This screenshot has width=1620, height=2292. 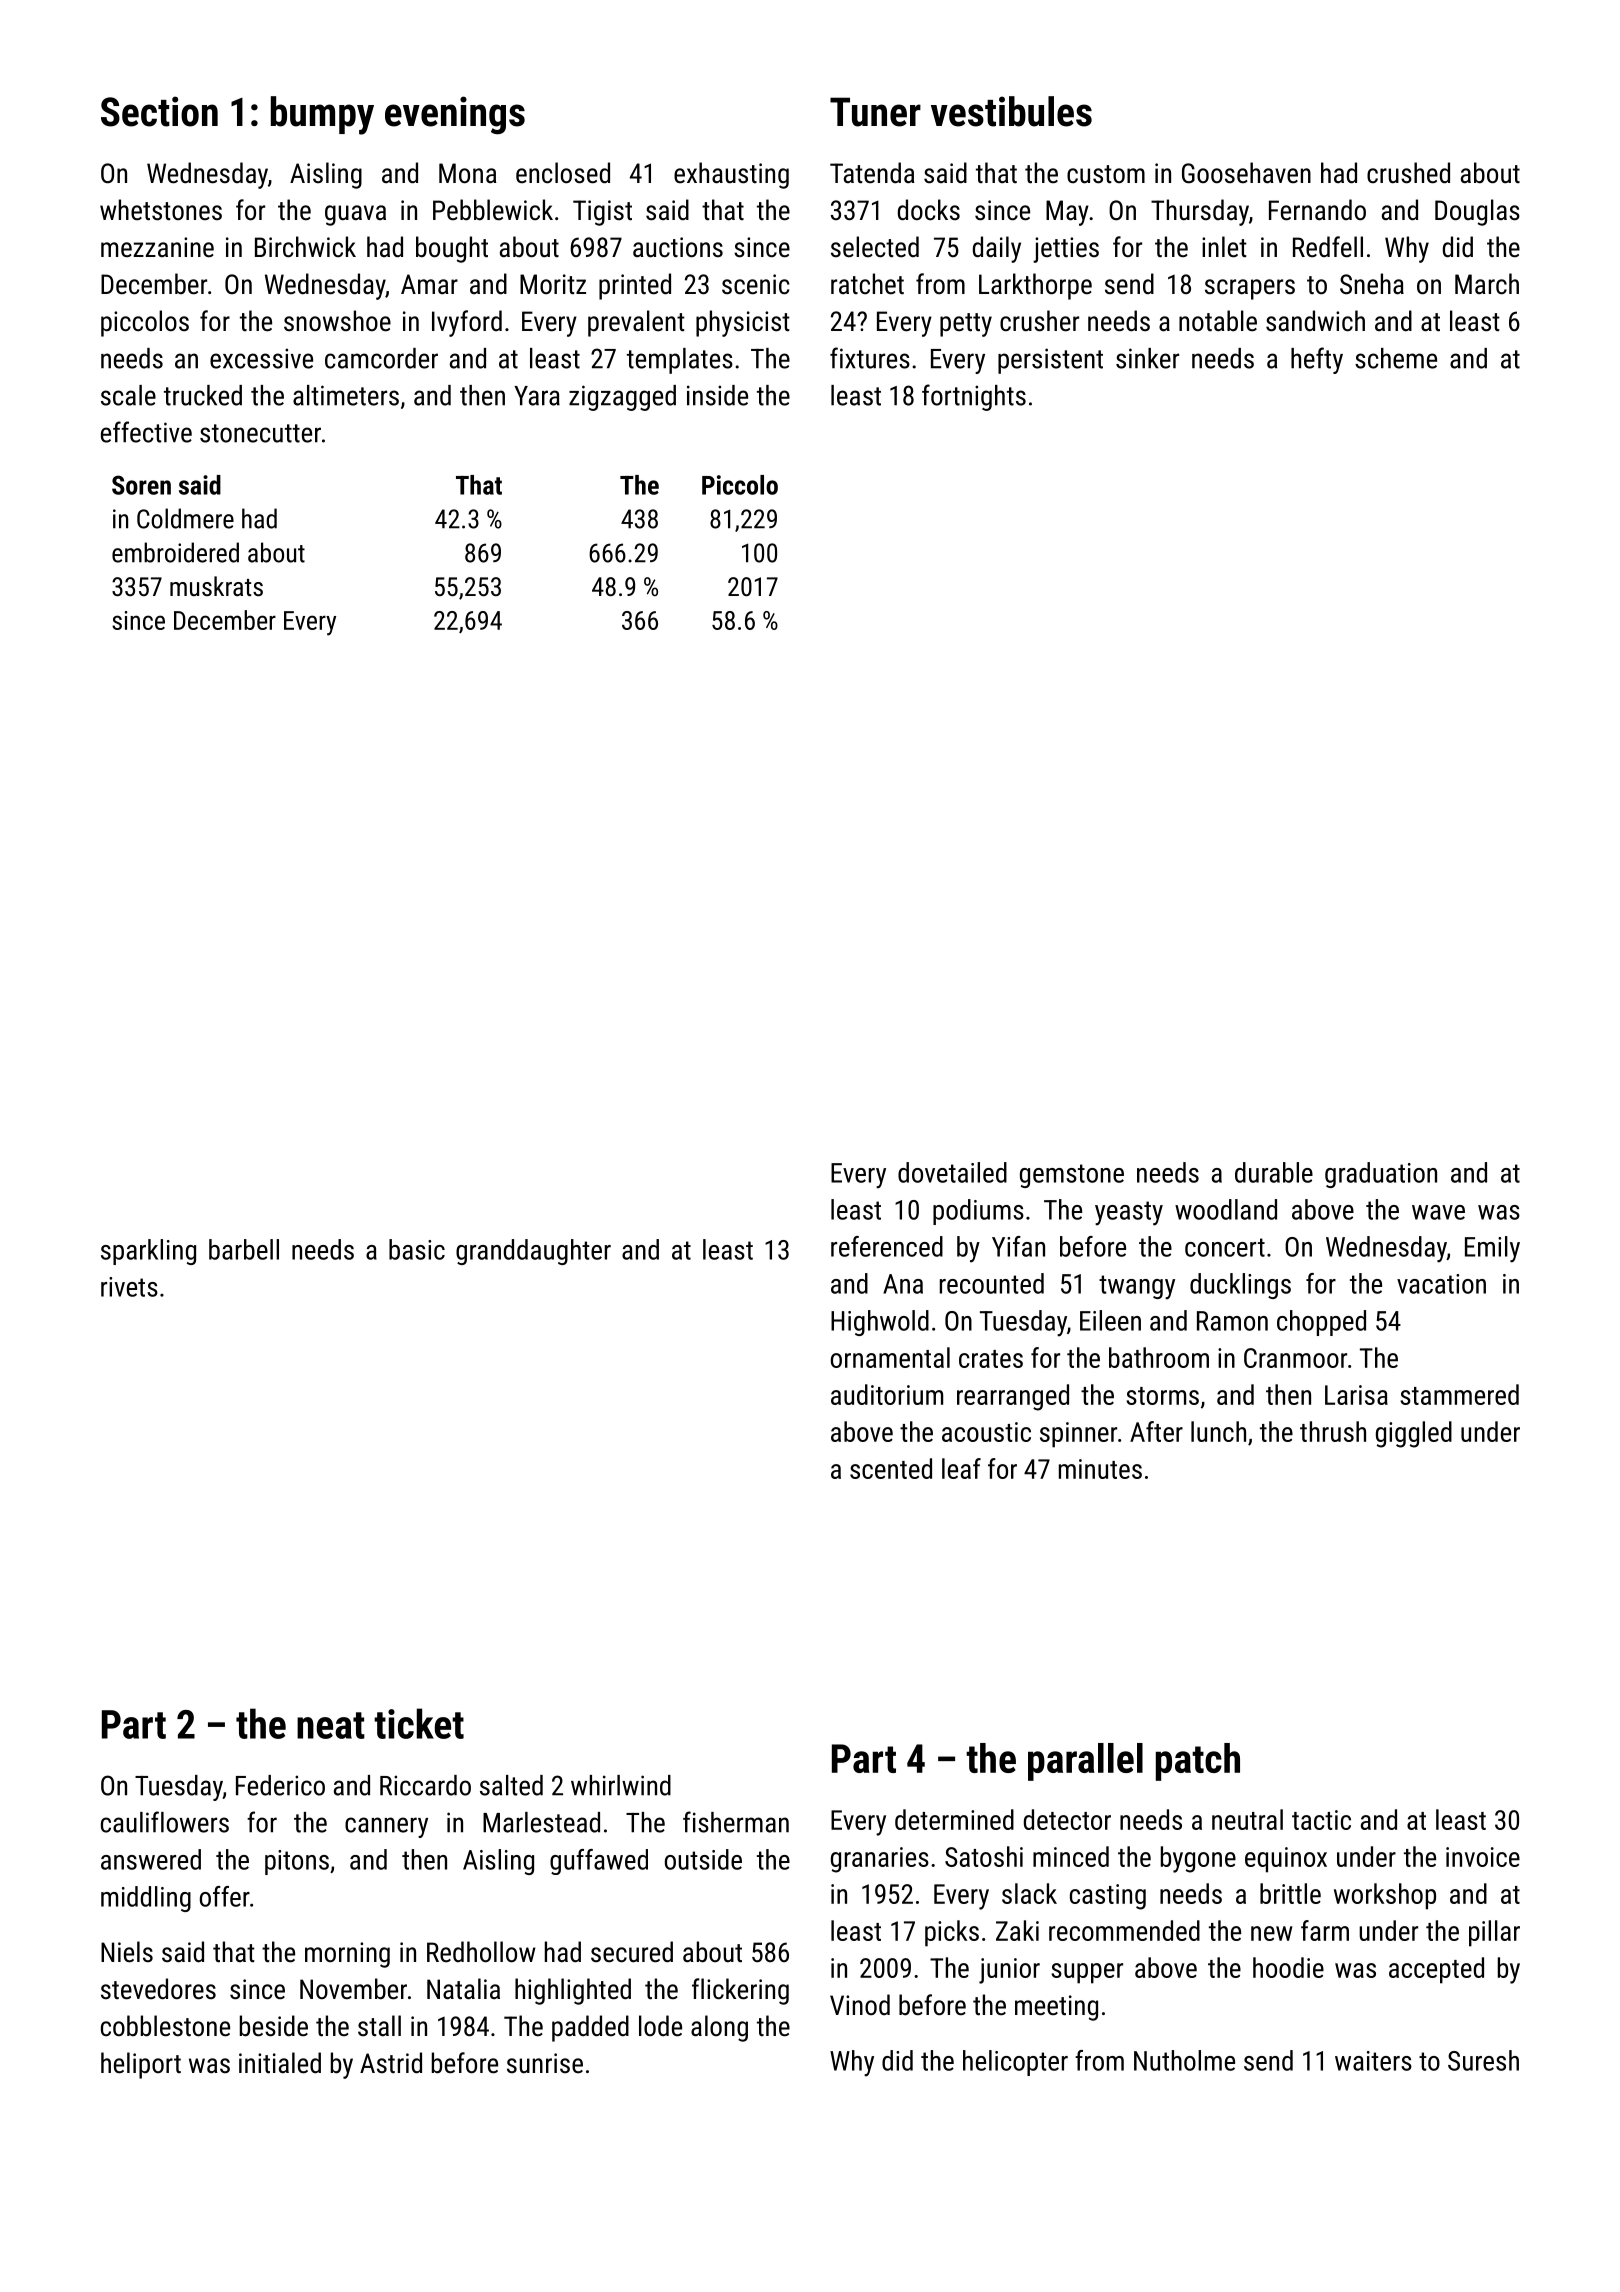 I want to click on workshop, so click(x=1385, y=1896).
